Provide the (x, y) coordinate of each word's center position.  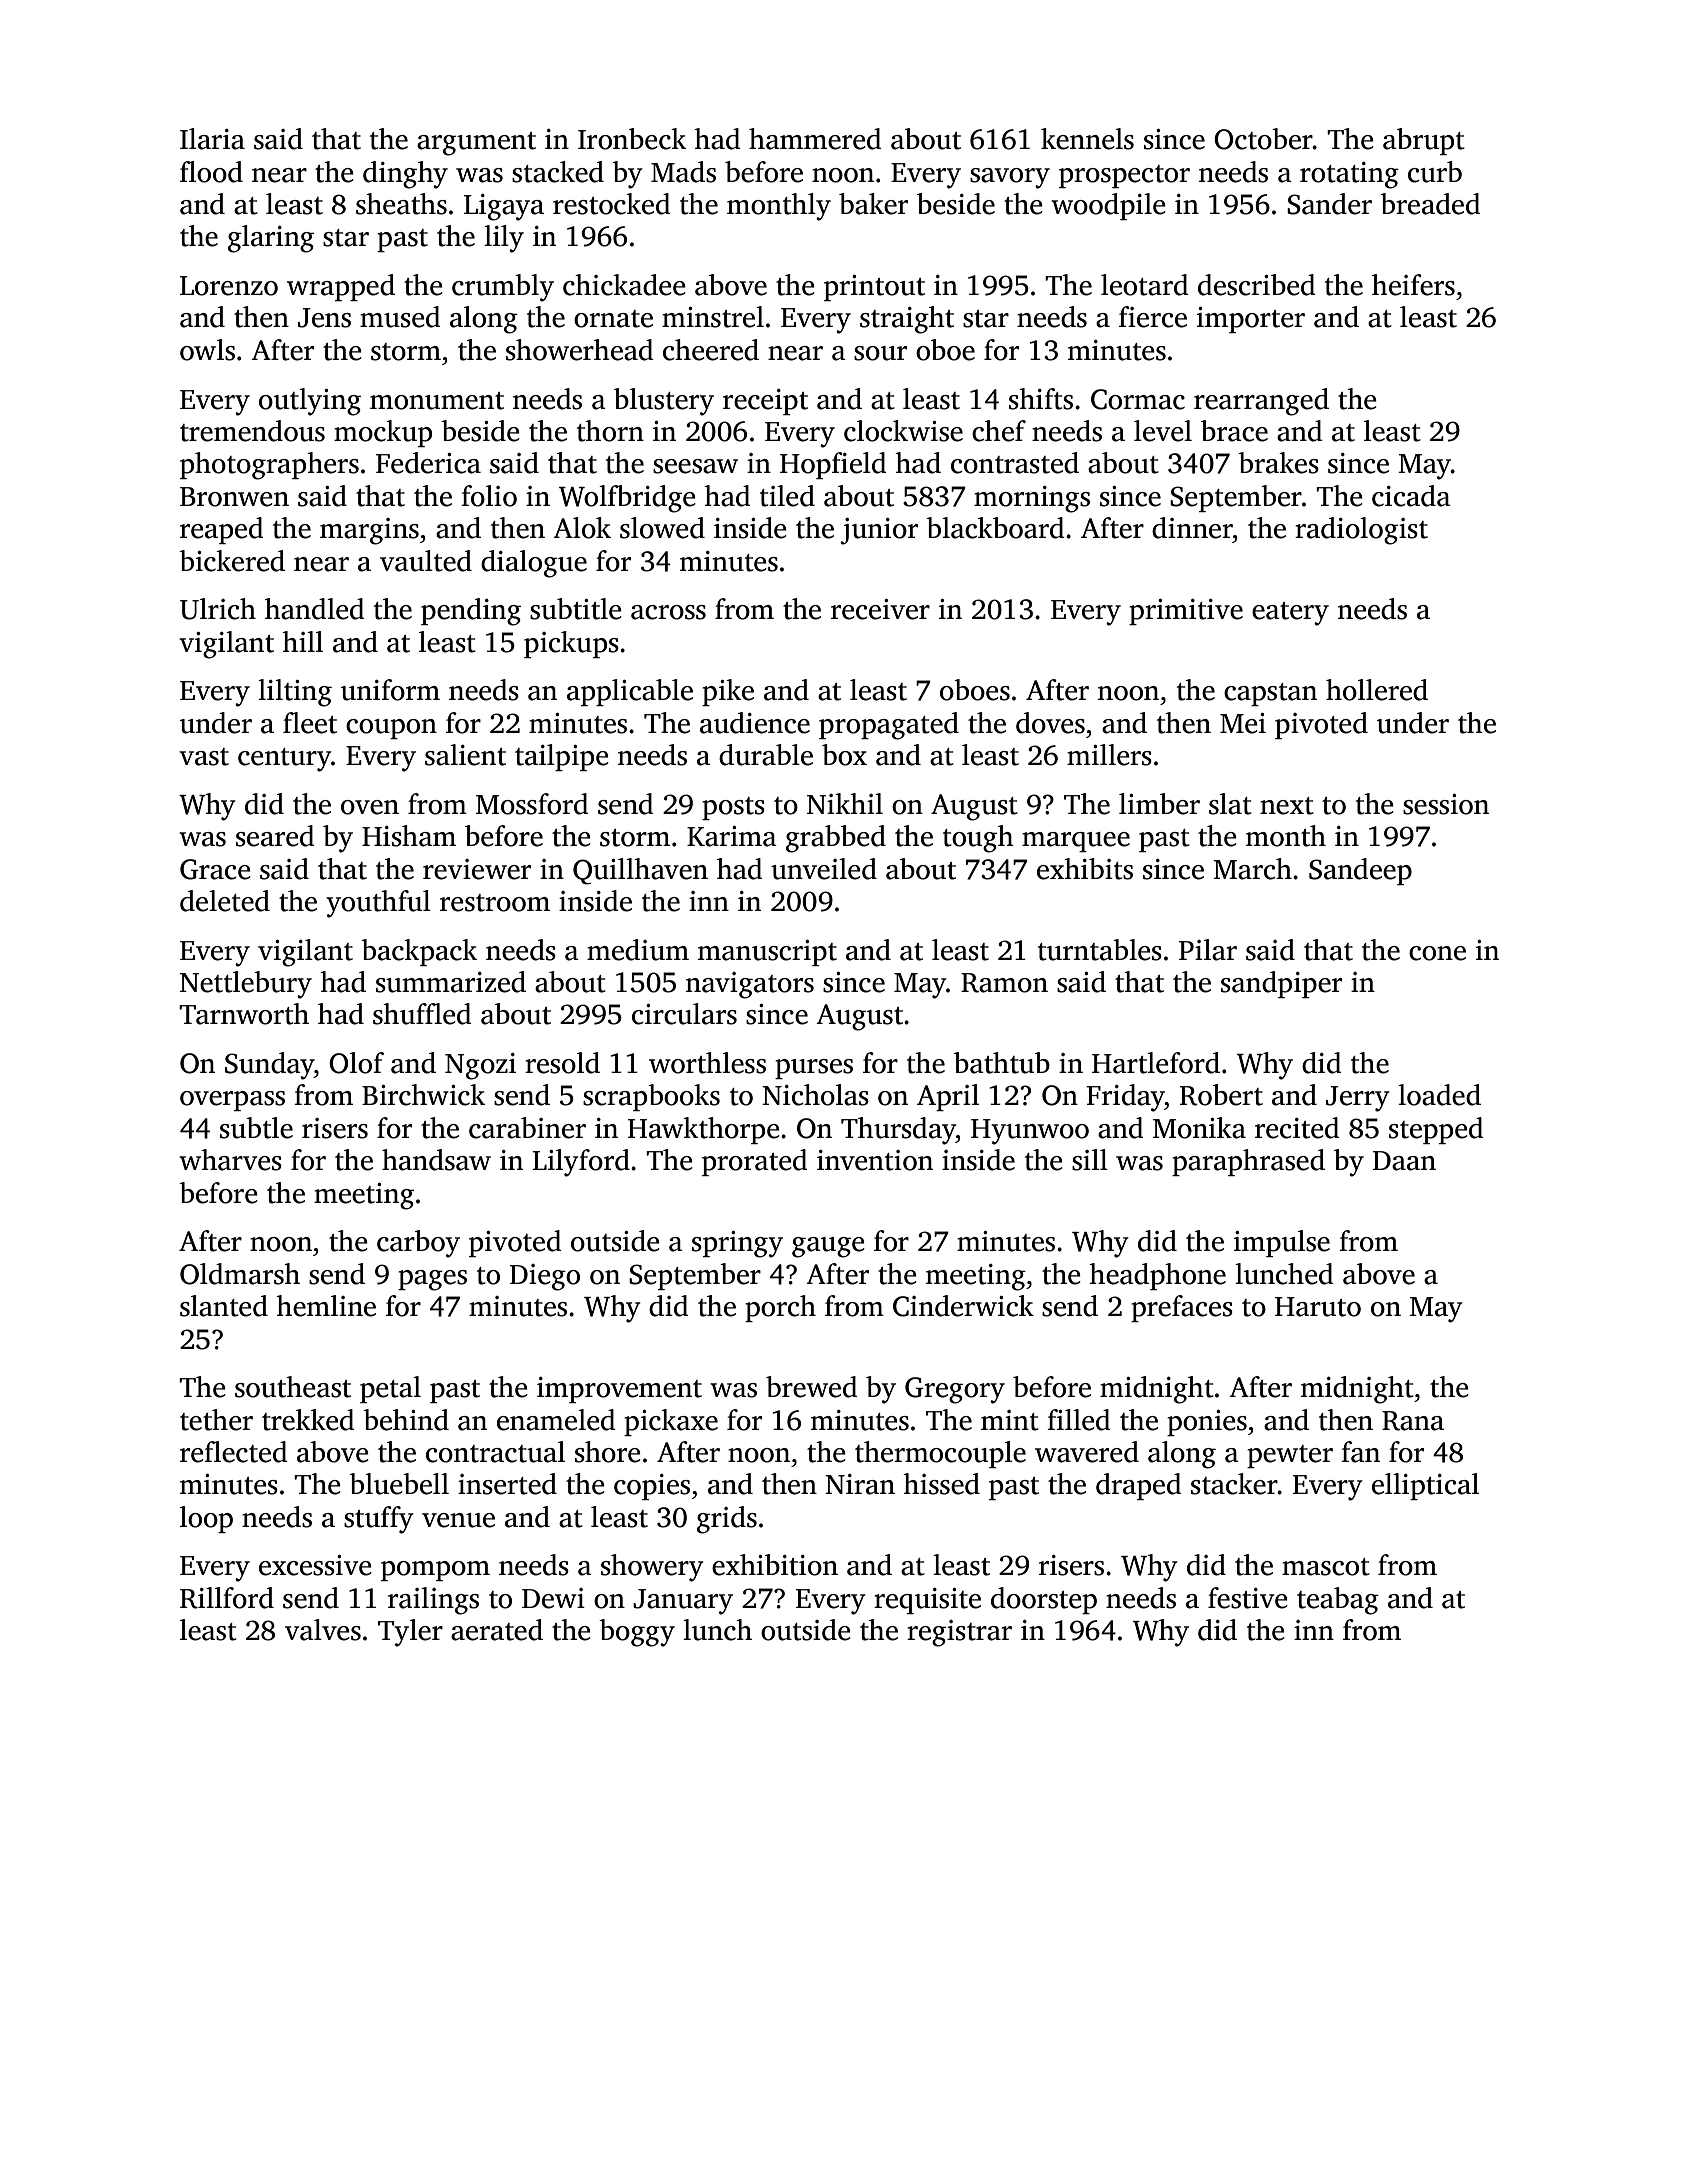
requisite (927, 1601)
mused (400, 317)
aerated (497, 1630)
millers (1109, 755)
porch (780, 1308)
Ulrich (218, 609)
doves (1050, 723)
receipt (765, 402)
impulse (1282, 1243)
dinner (1192, 528)
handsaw (436, 1160)
